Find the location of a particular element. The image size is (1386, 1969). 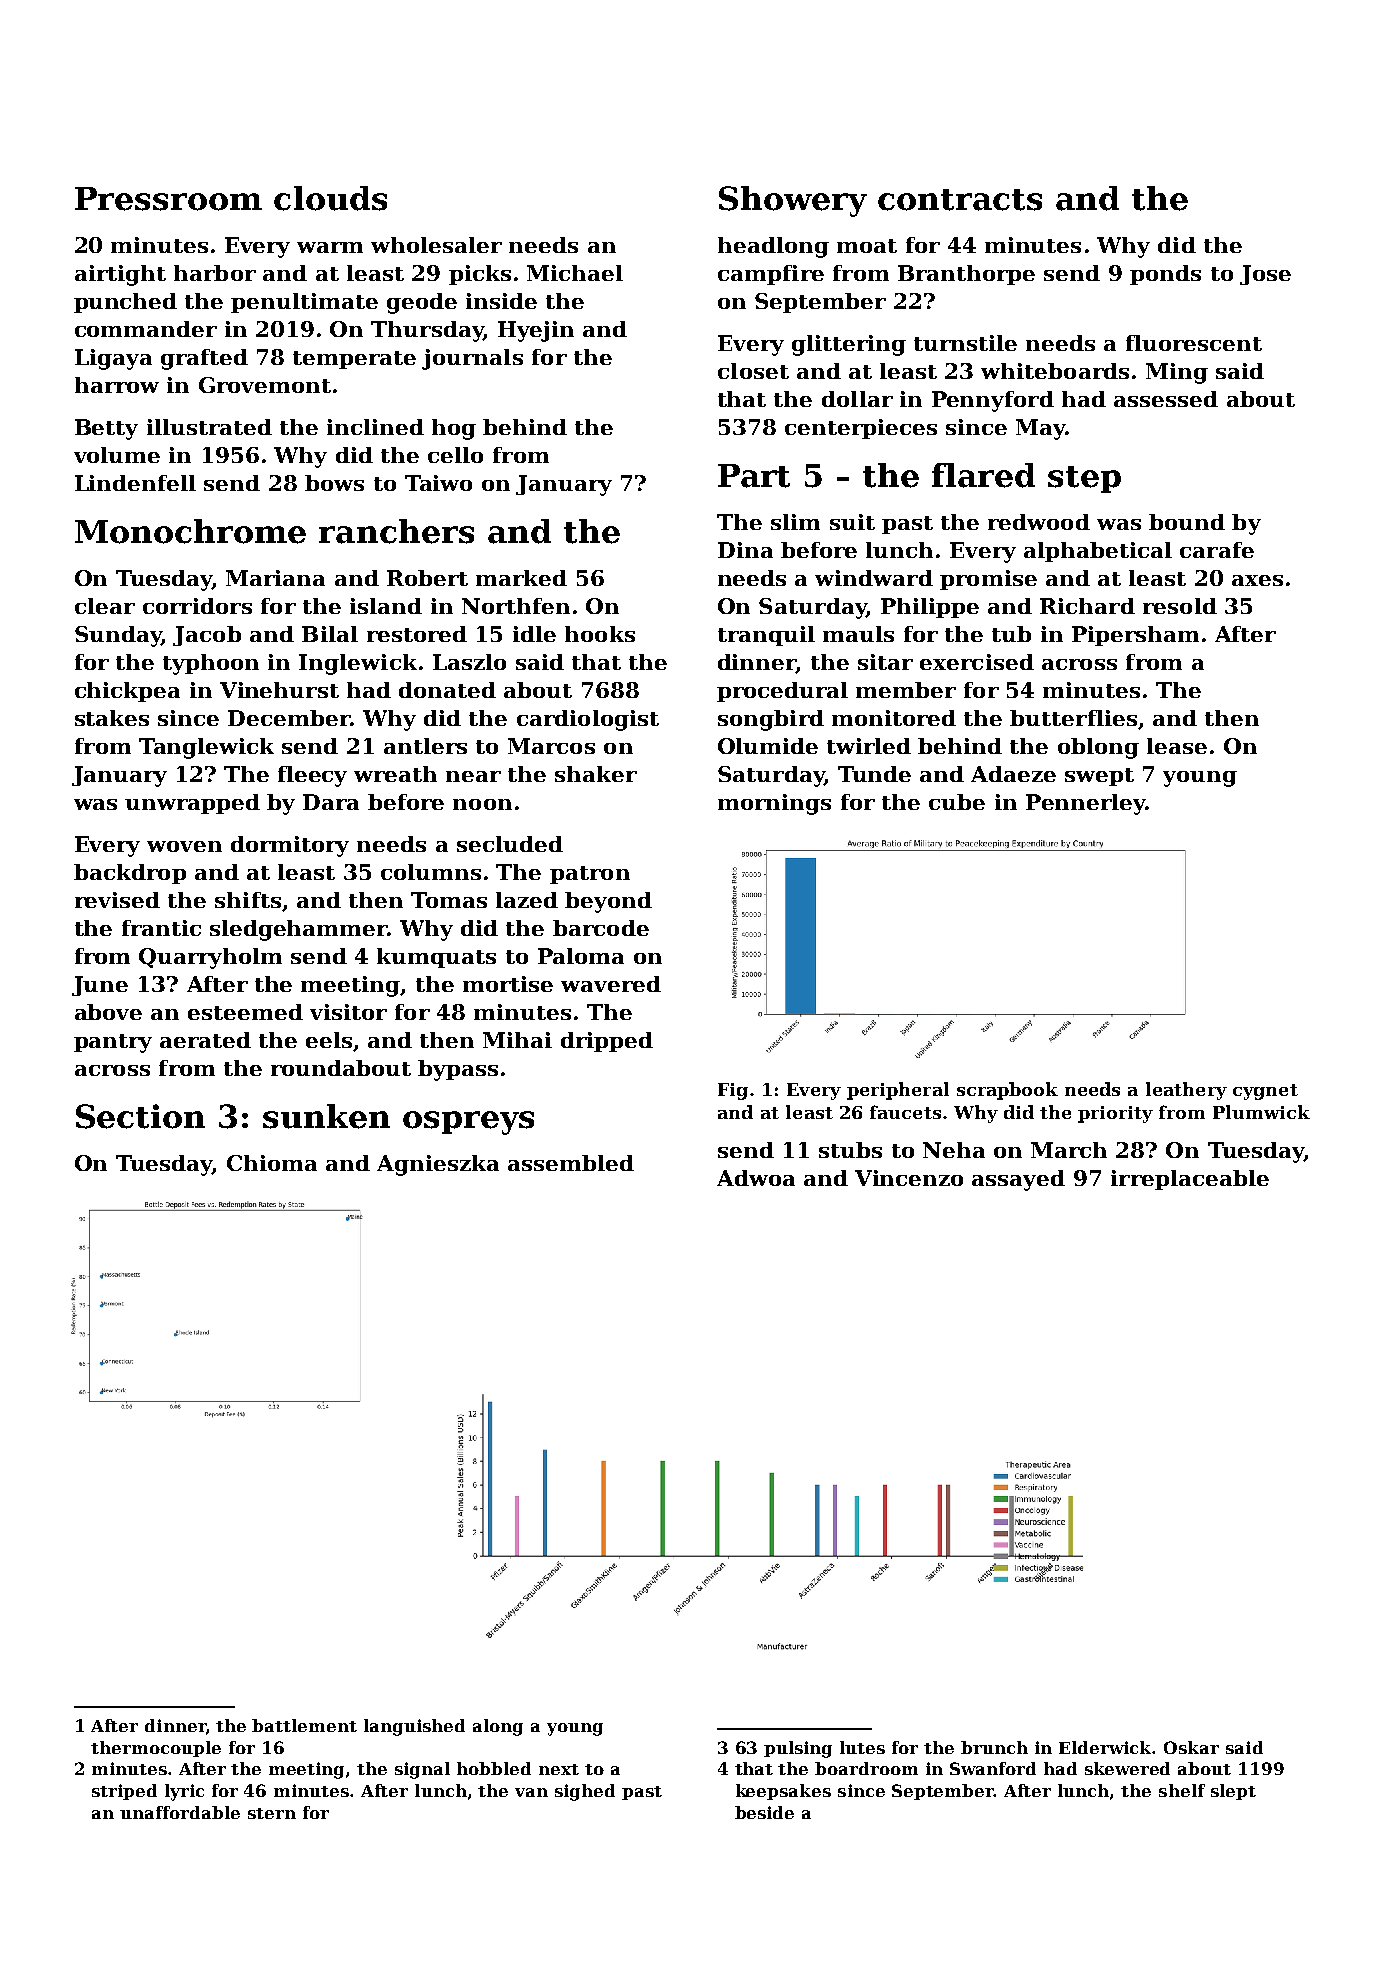

striped is located at coordinates (124, 1792).
